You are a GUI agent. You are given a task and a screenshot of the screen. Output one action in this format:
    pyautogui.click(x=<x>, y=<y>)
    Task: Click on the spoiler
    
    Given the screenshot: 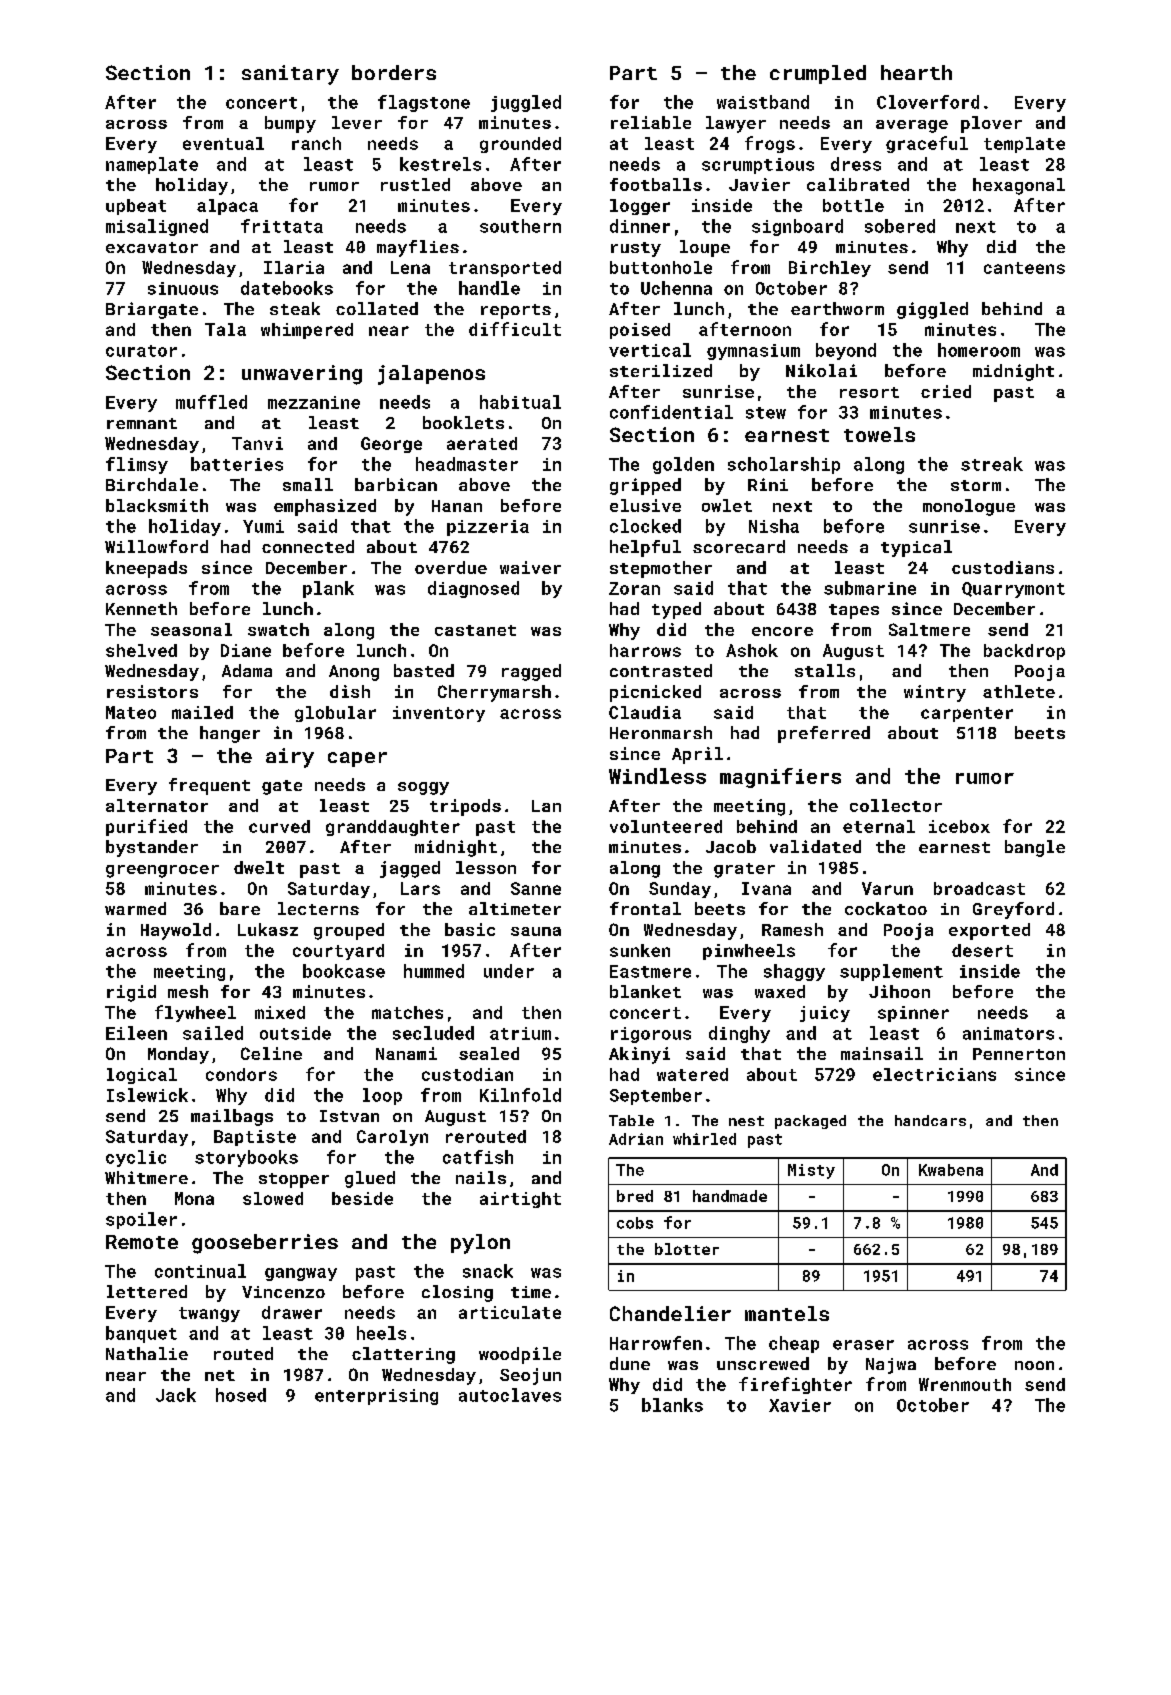 What is the action you would take?
    pyautogui.click(x=141, y=1220)
